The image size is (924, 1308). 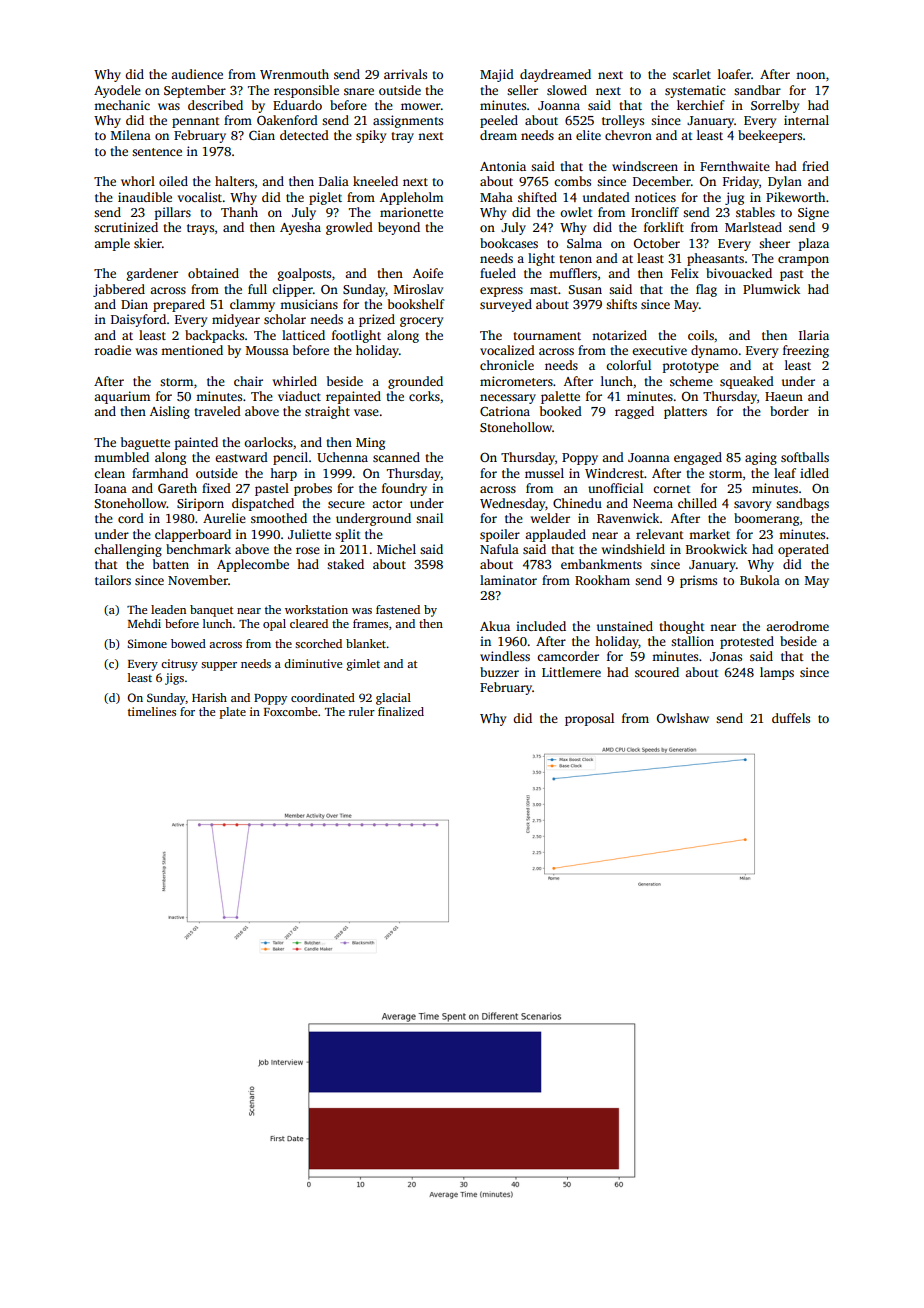 What do you see at coordinates (290, 711) in the screenshot?
I see `Foxcombe` at bounding box center [290, 711].
